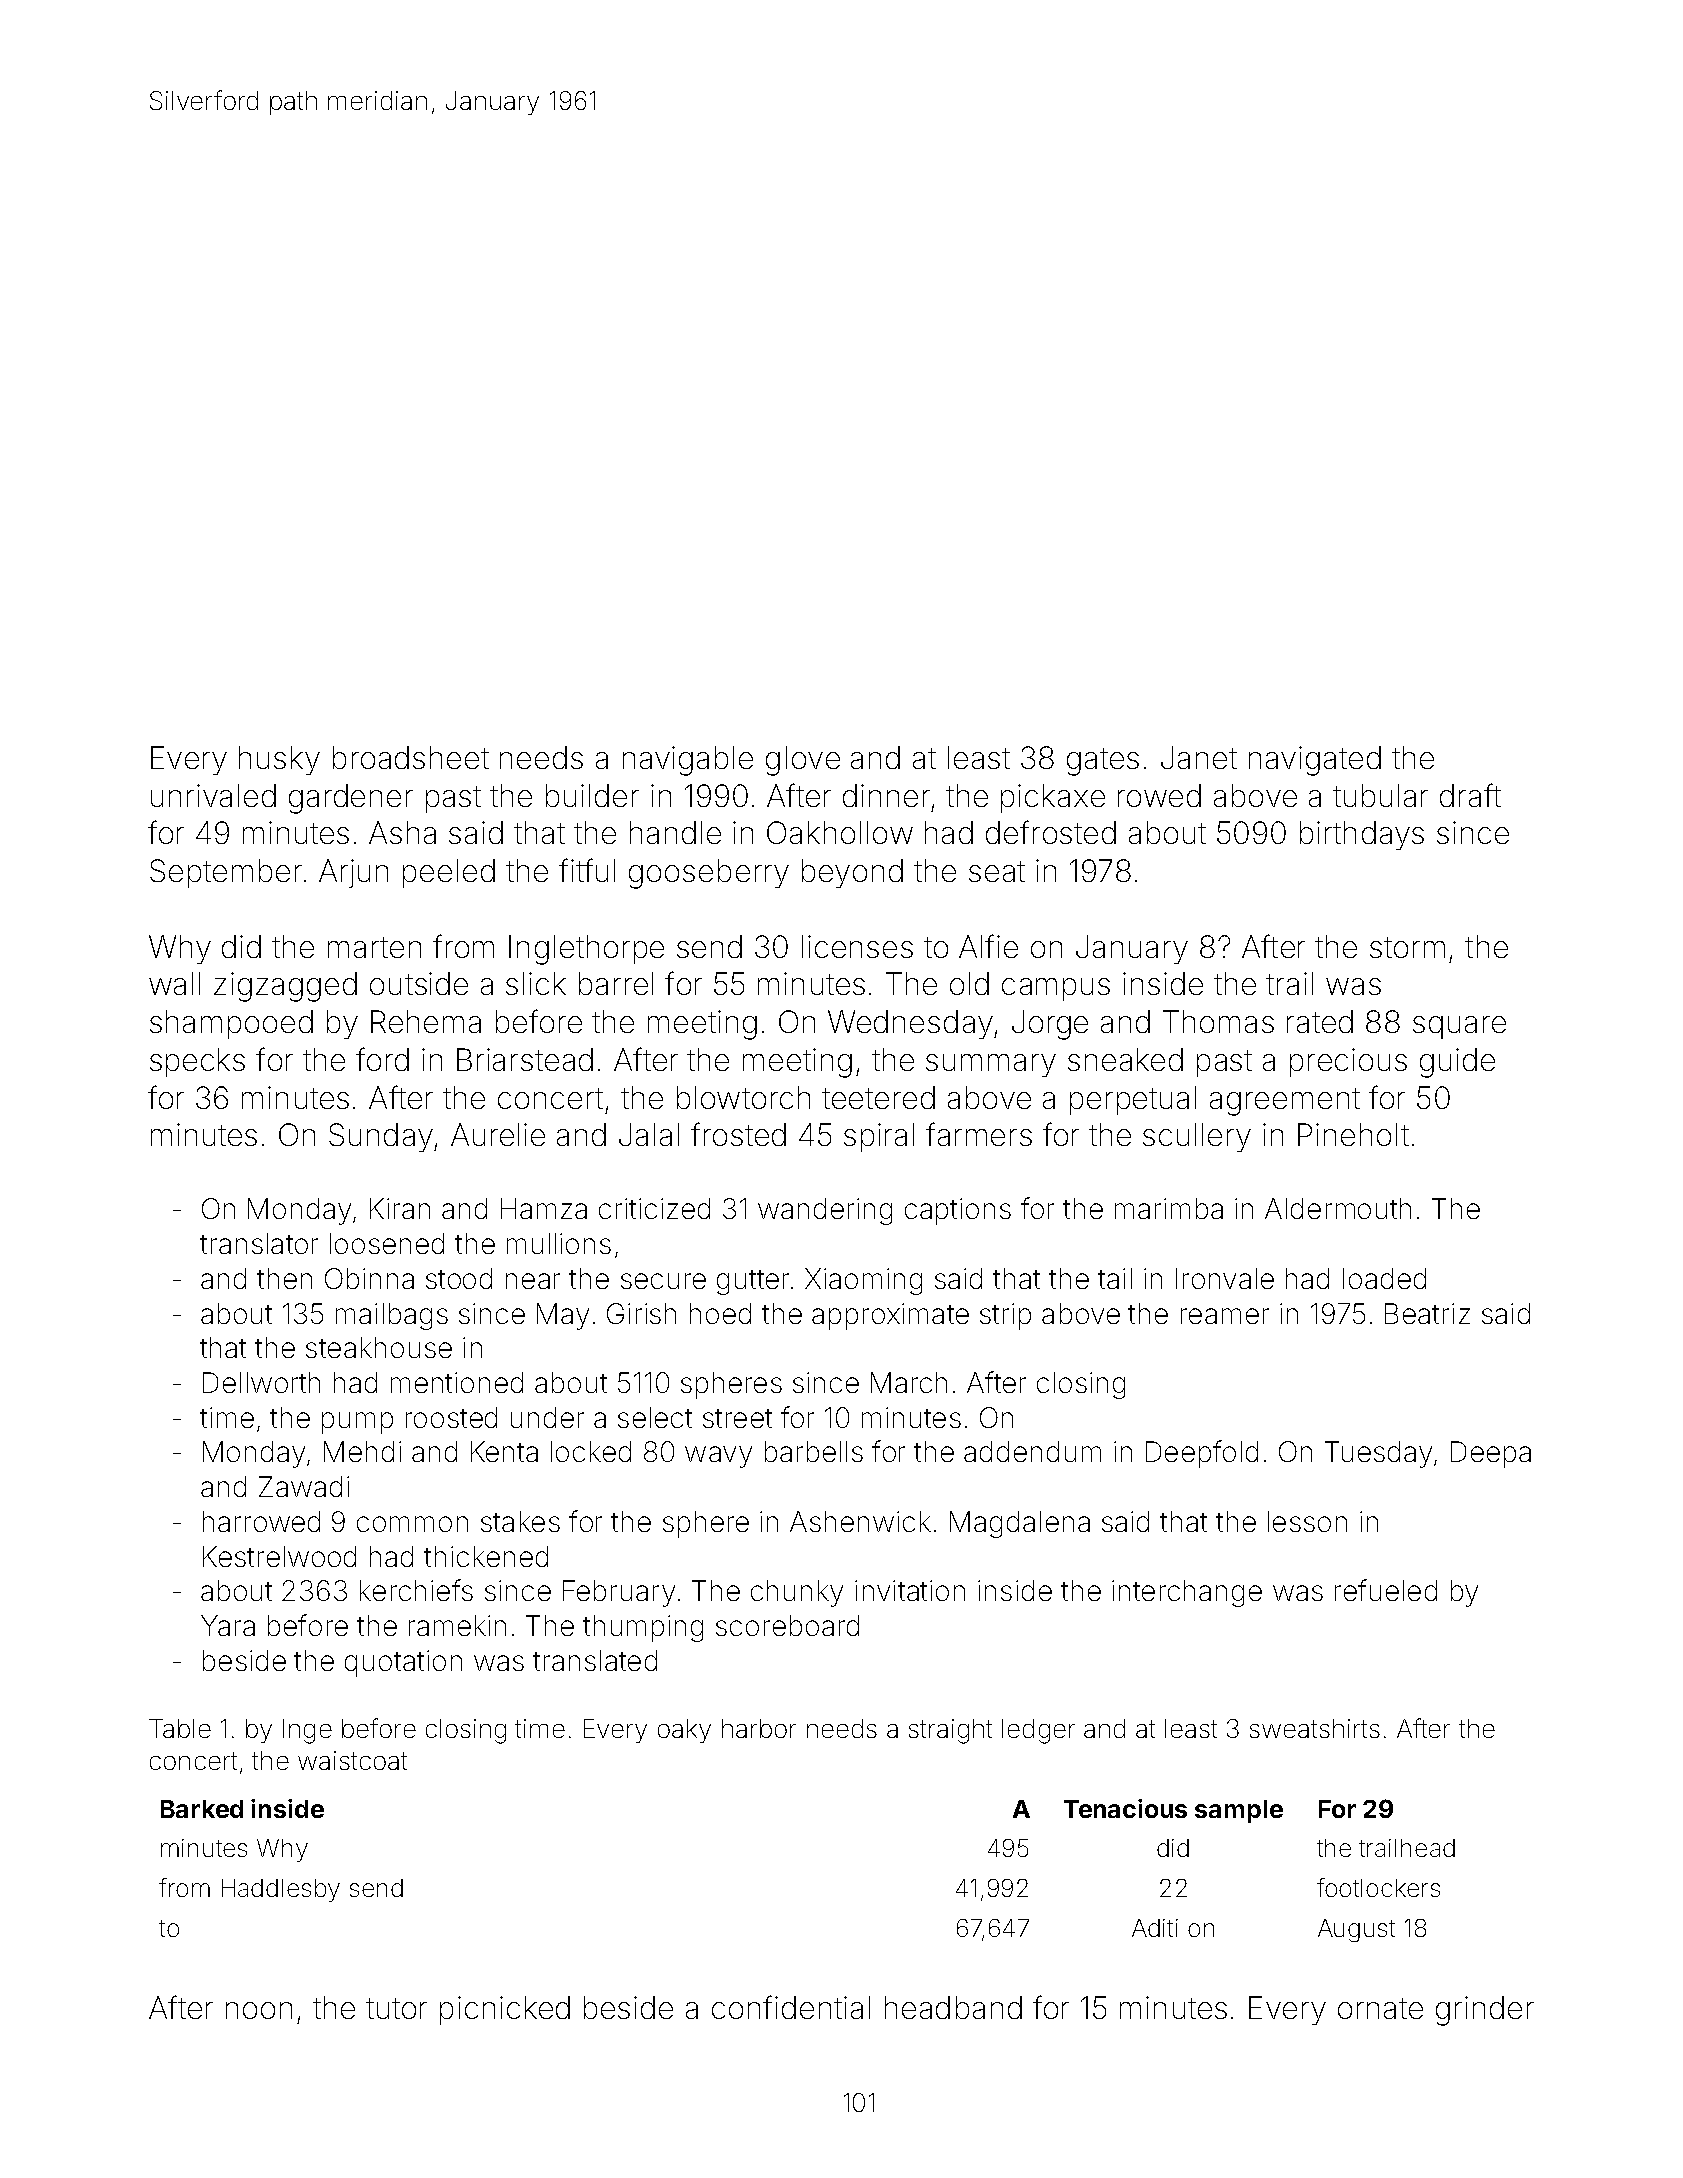 The height and width of the screenshot is (2178, 1683). What do you see at coordinates (1225, 1316) in the screenshot?
I see `reamer` at bounding box center [1225, 1316].
